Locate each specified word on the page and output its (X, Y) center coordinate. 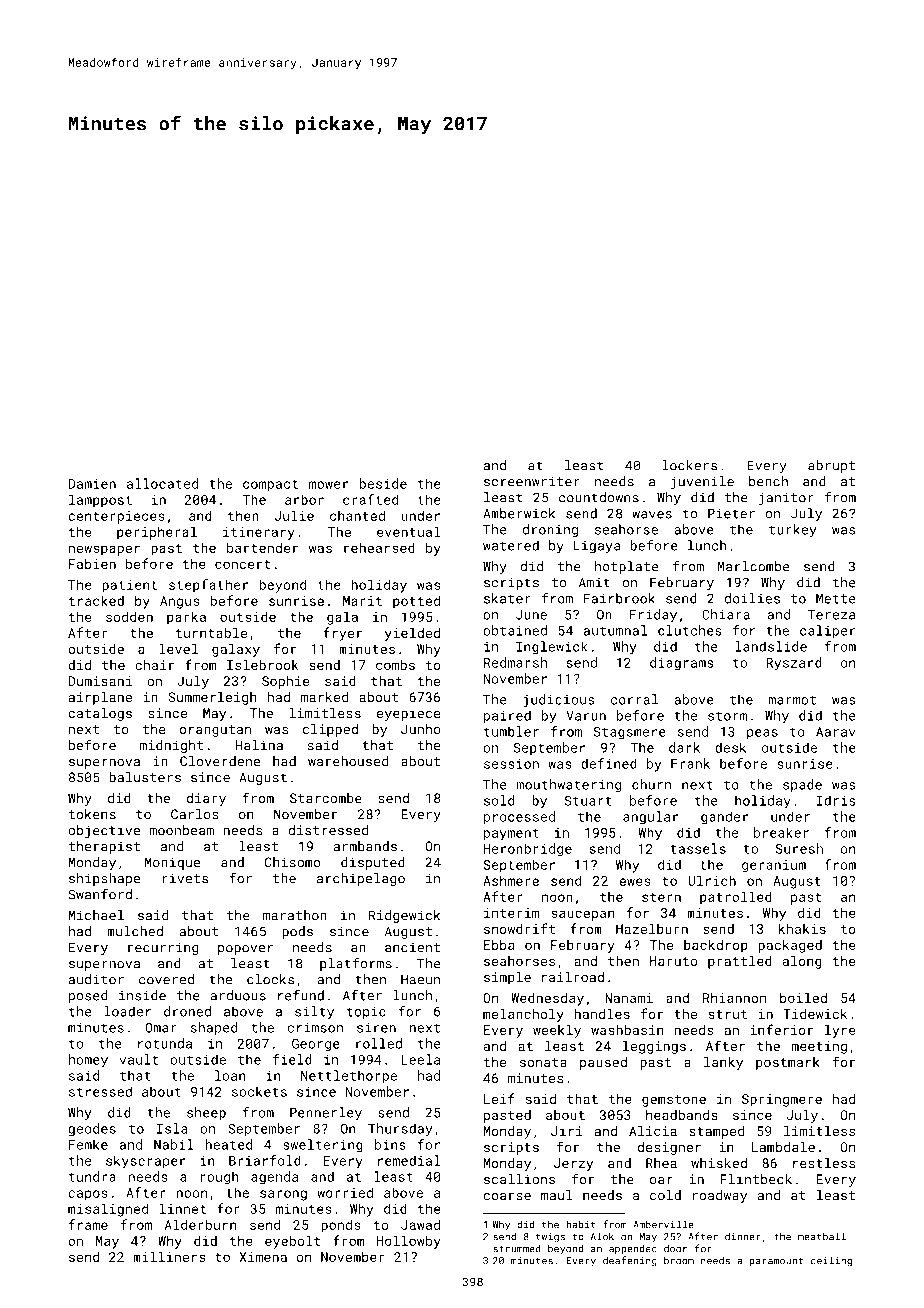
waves (652, 515)
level (178, 648)
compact (270, 485)
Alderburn (200, 1224)
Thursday (400, 1130)
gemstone (674, 1101)
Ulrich (712, 880)
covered (166, 979)
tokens (92, 814)
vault (138, 1059)
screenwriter (532, 481)
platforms (356, 964)
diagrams (682, 664)
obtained (515, 630)
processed (519, 818)
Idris (835, 800)
